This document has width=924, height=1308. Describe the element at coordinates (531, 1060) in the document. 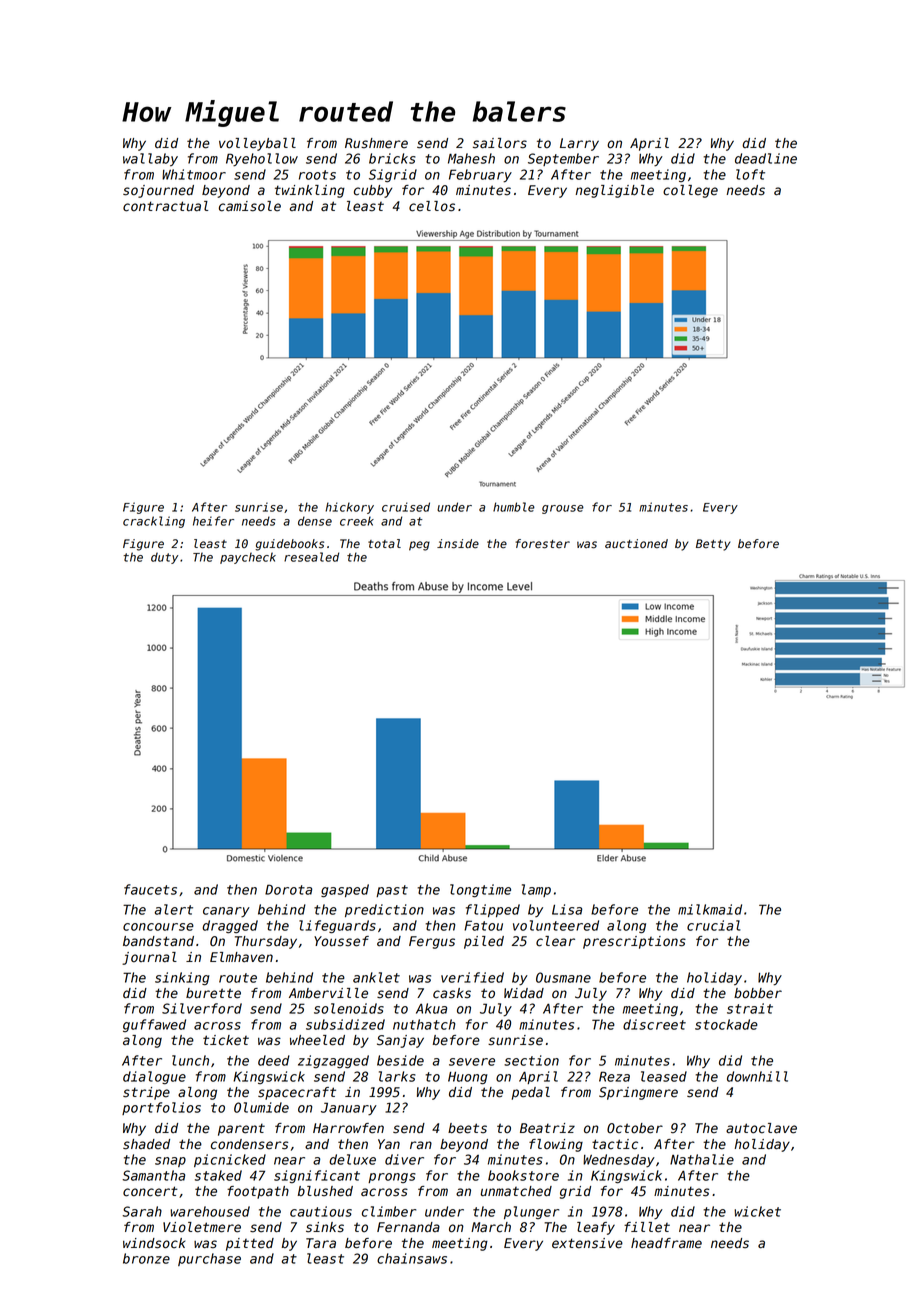

I see `section` at that location.
